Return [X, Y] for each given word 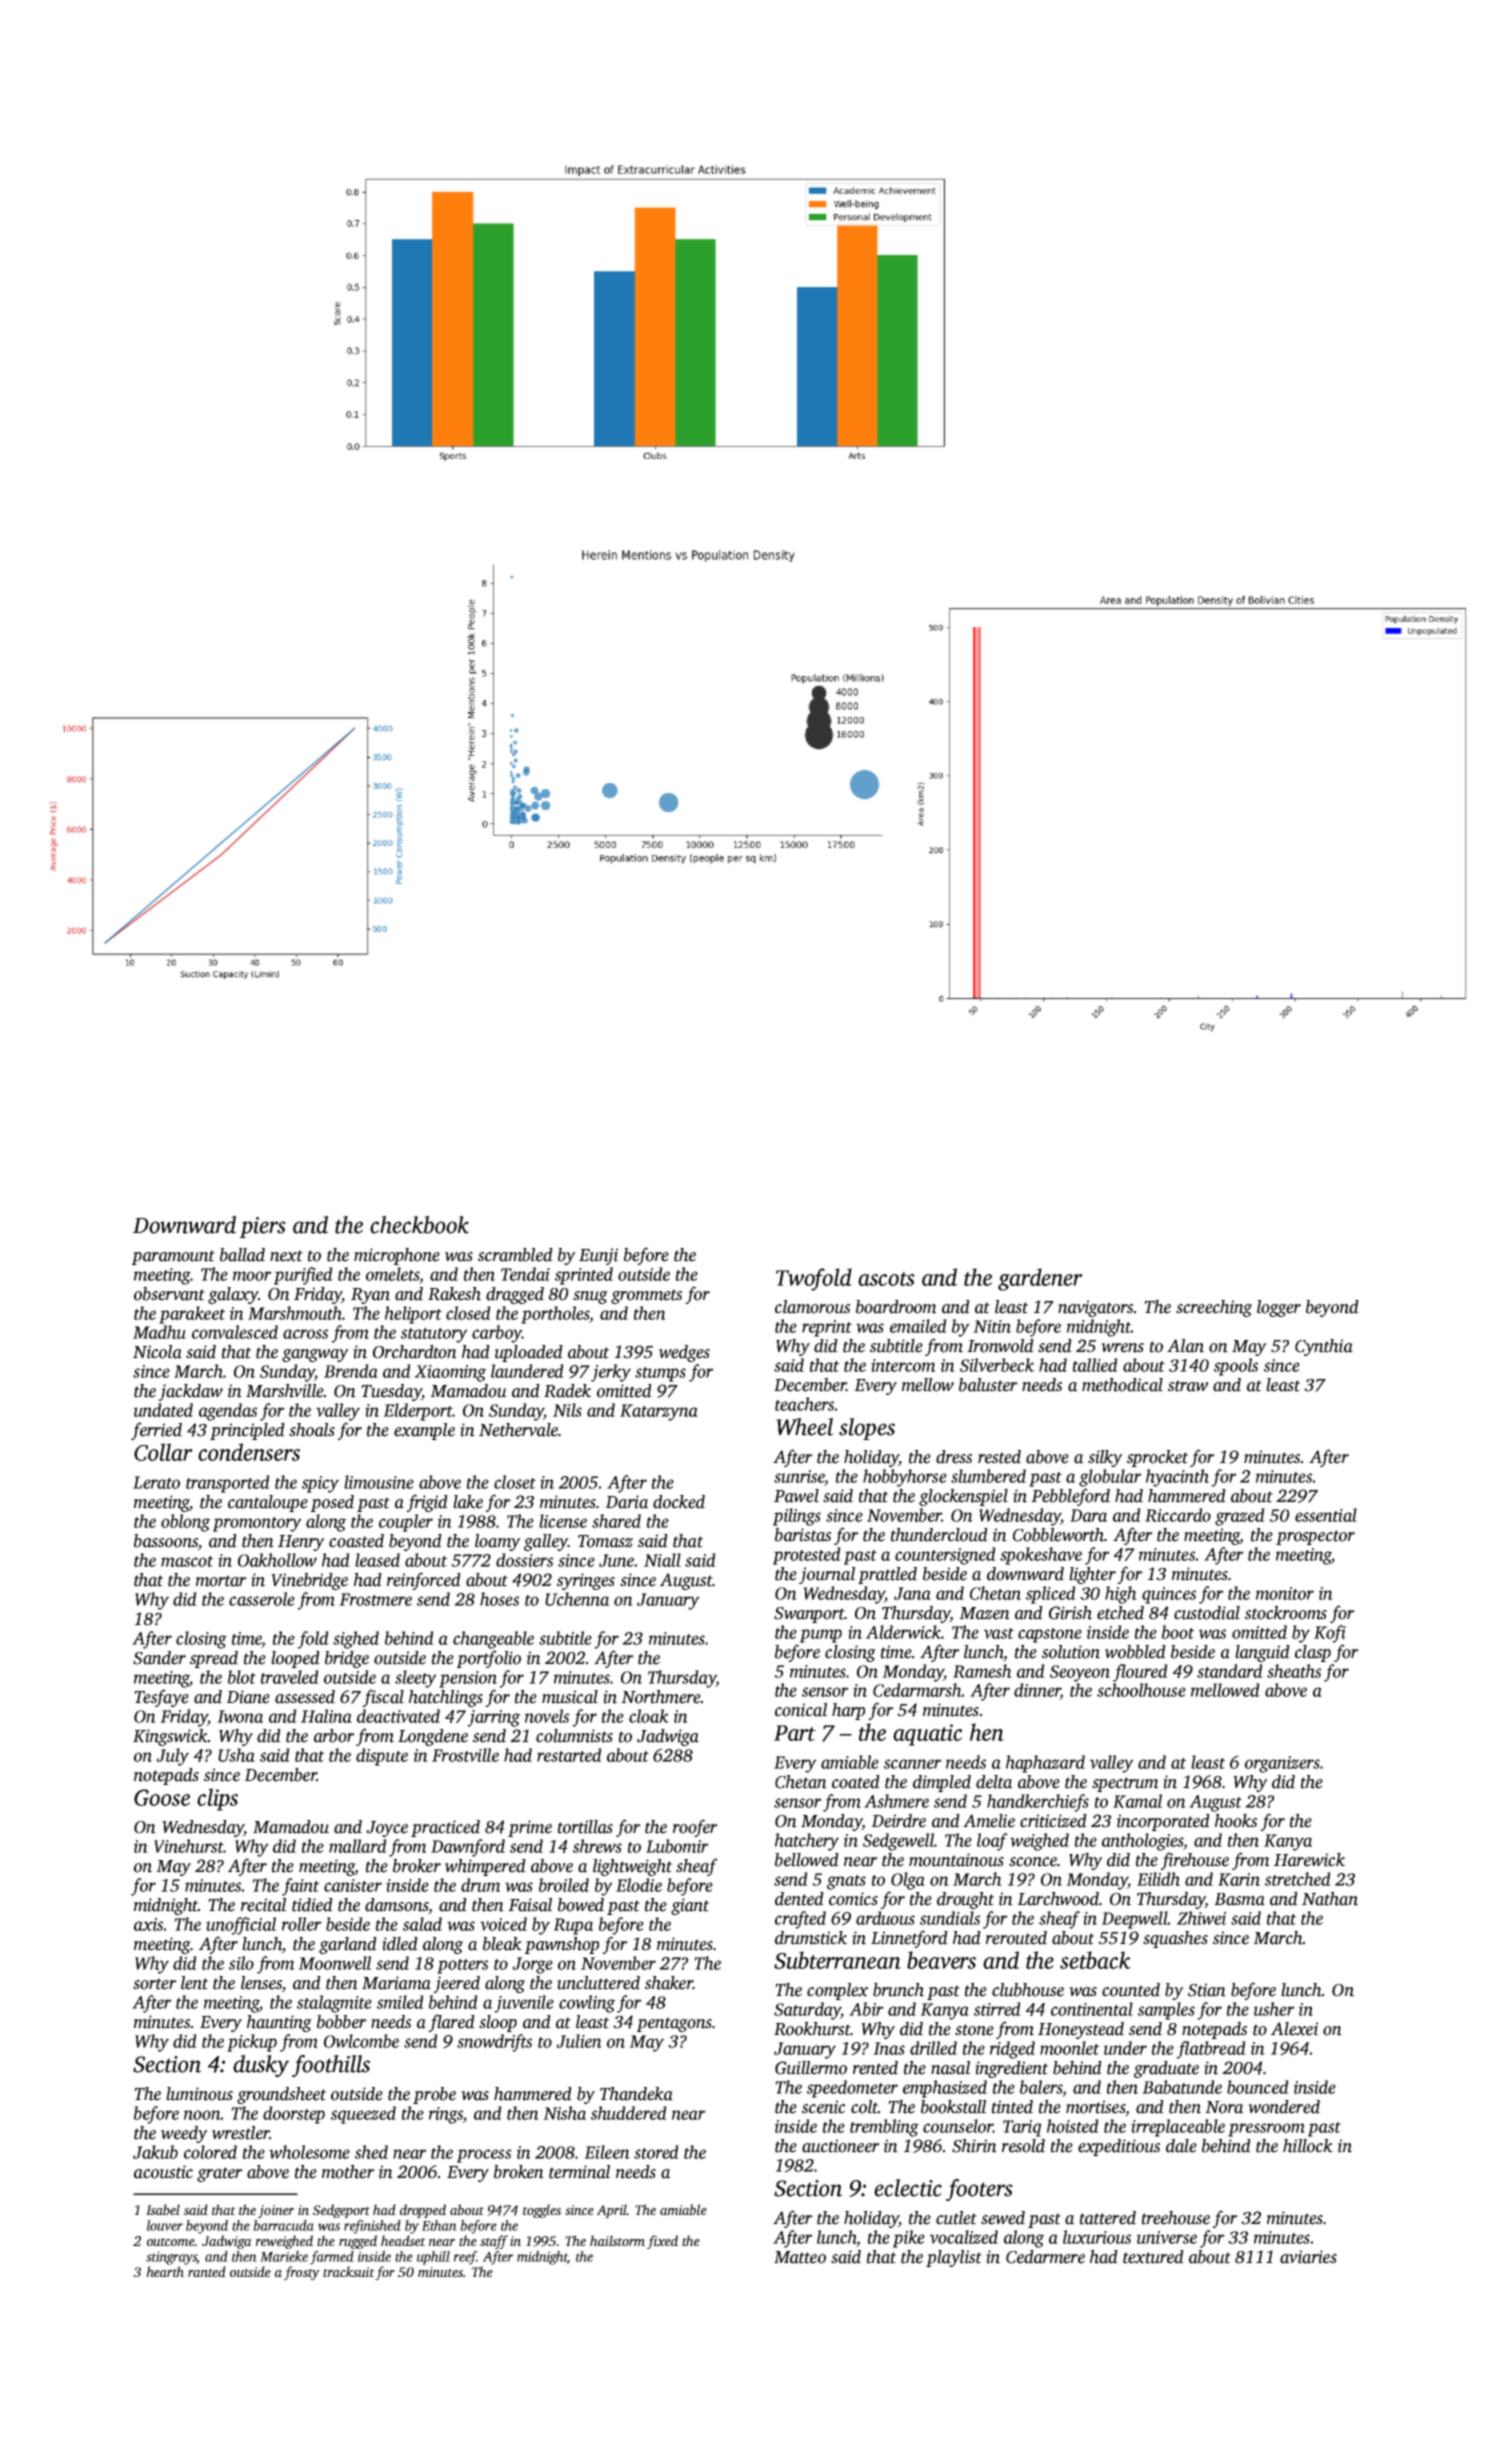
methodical [1122, 1385]
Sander [159, 1658]
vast [999, 1633]
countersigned [945, 1556]
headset [403, 2240]
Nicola [157, 1352]
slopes [867, 1429]
